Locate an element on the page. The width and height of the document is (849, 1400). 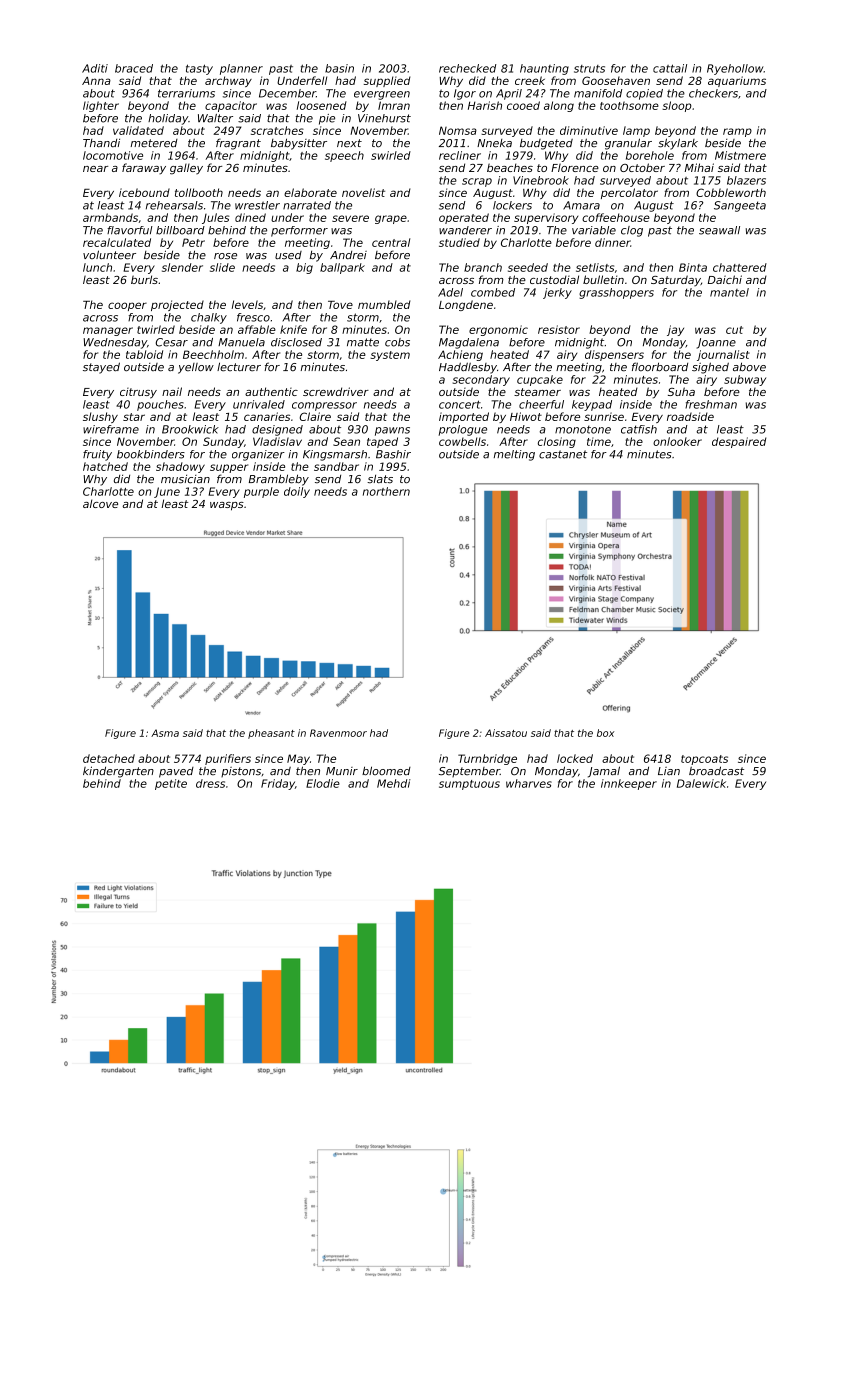
Asma is located at coordinates (165, 733).
